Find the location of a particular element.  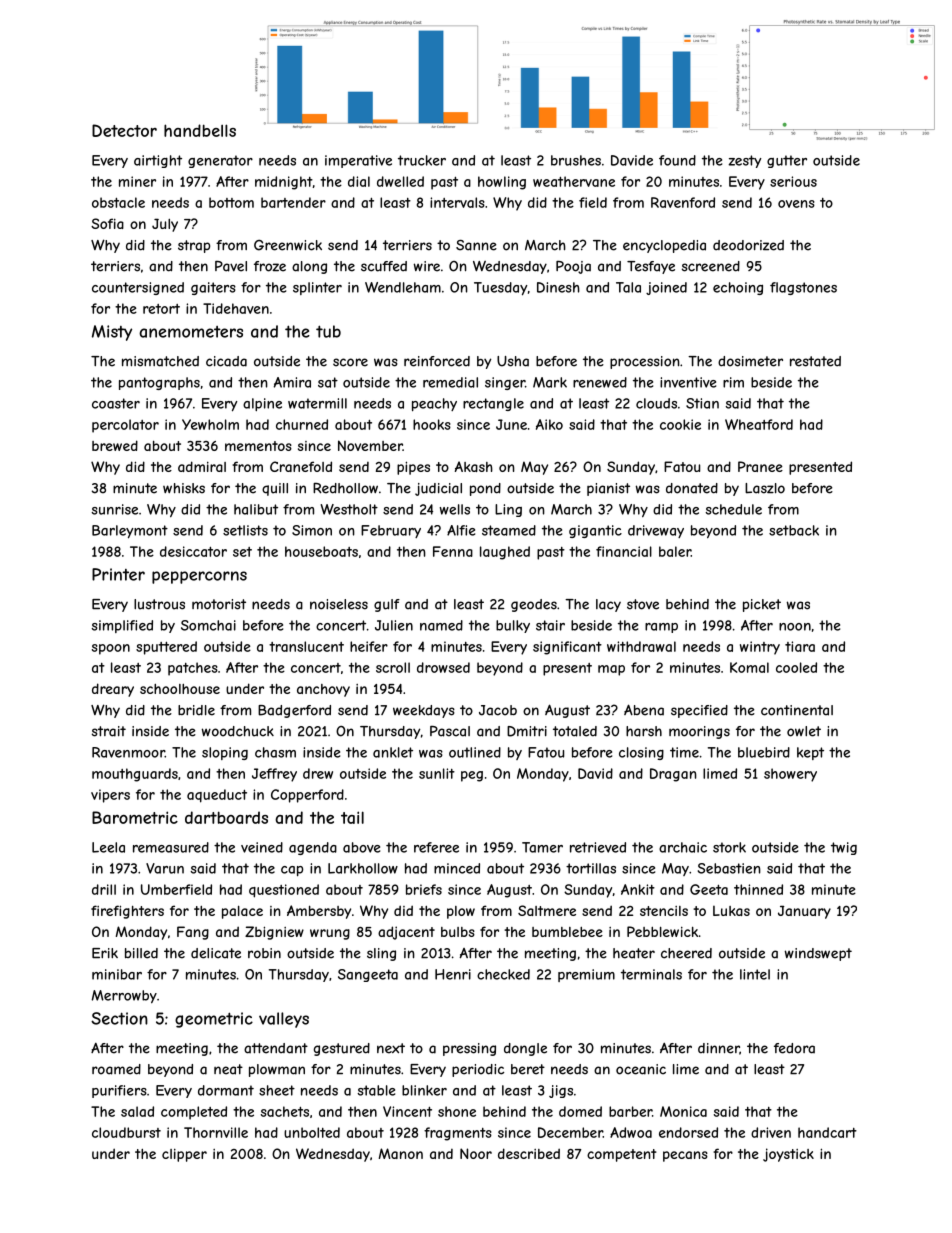

brushes is located at coordinates (576, 160).
